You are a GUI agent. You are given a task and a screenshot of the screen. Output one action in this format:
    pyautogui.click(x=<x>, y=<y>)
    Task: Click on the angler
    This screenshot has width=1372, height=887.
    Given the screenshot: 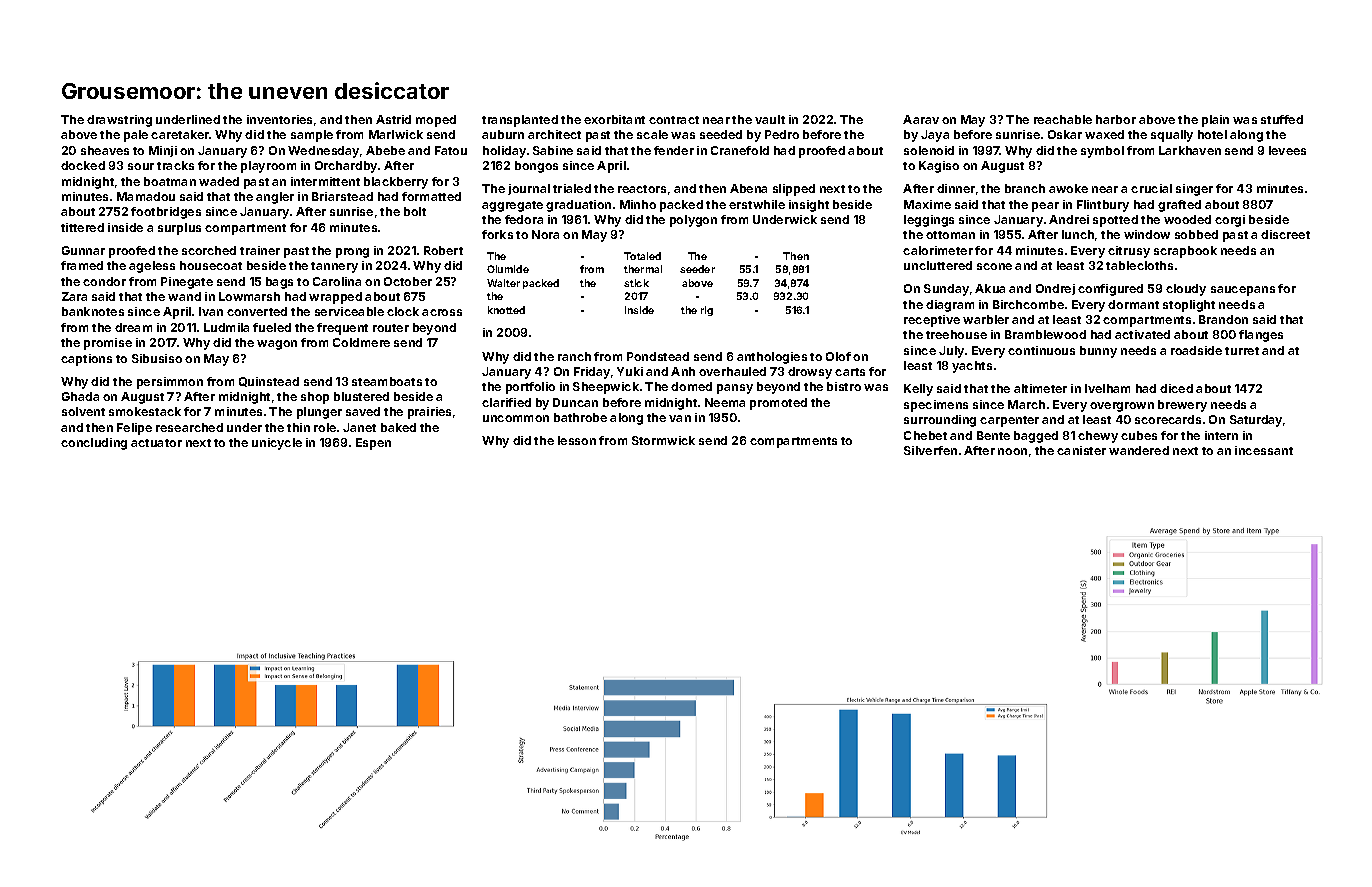 What is the action you would take?
    pyautogui.click(x=275, y=198)
